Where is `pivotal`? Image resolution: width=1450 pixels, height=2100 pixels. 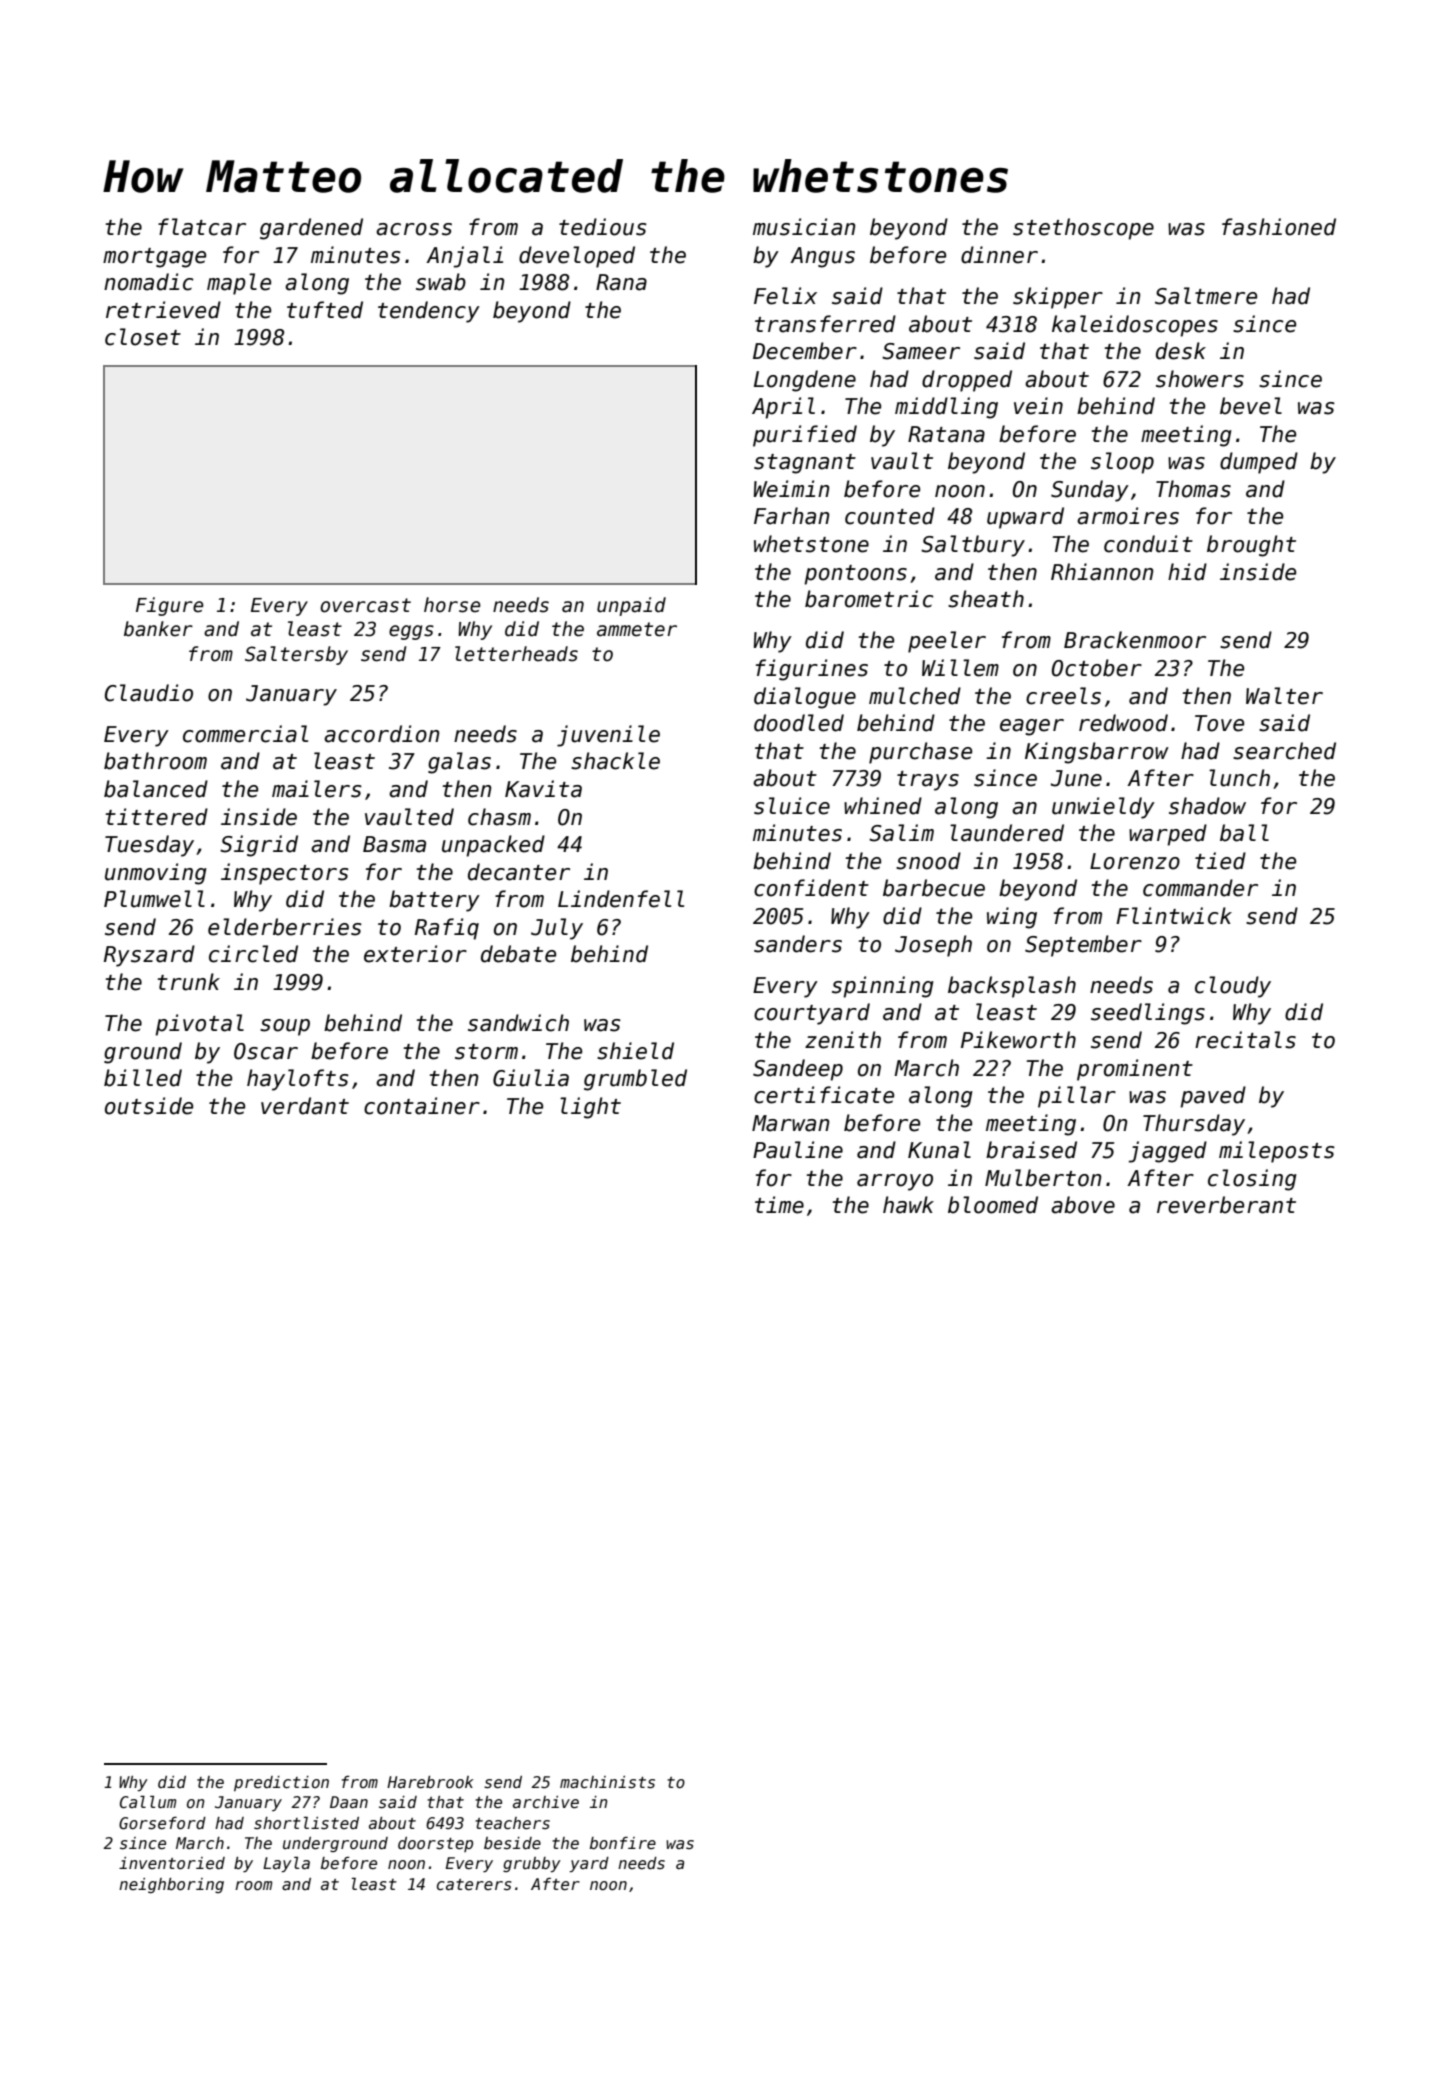
pivotal is located at coordinates (199, 1025).
